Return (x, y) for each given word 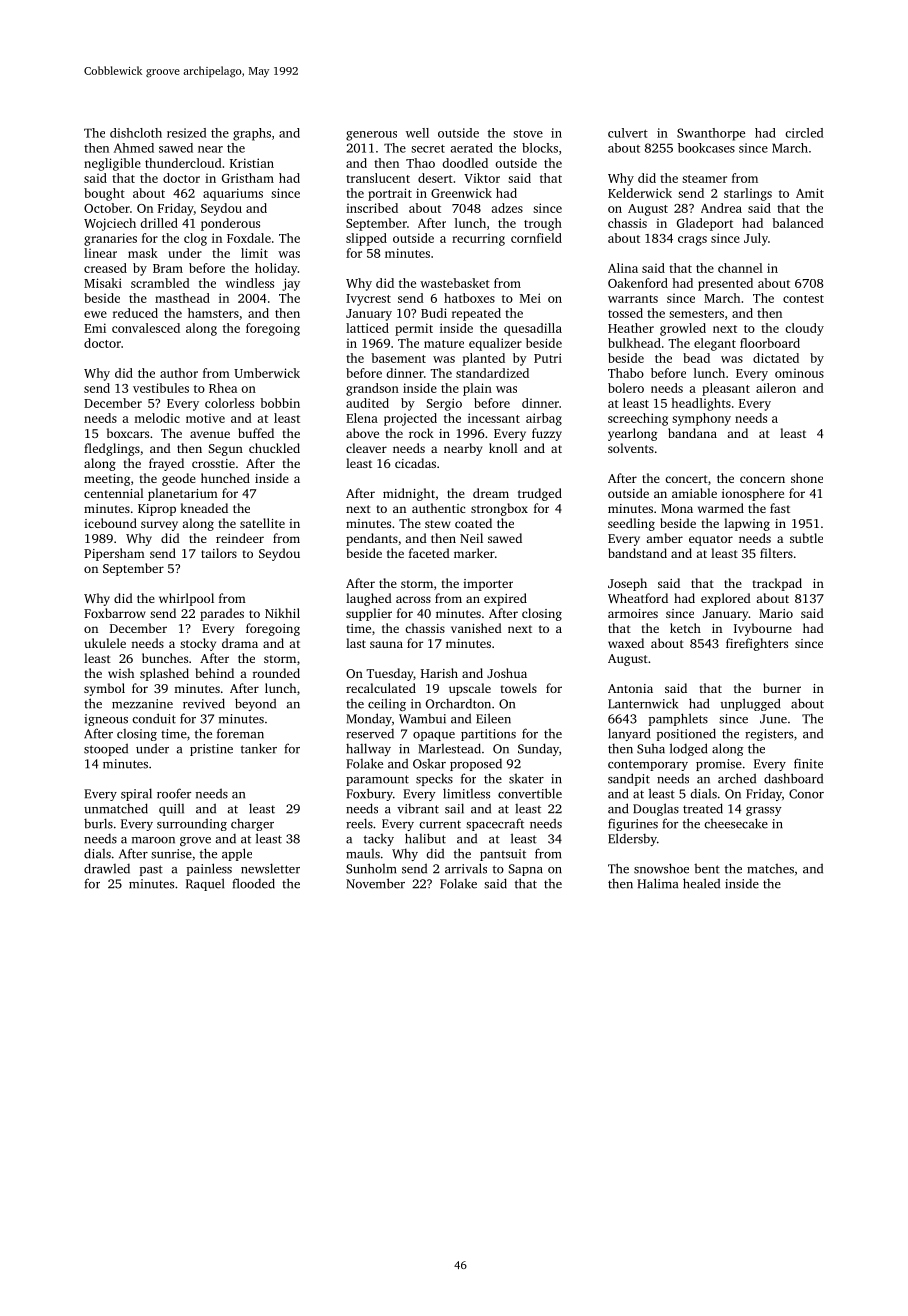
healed (701, 883)
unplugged (750, 704)
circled (804, 133)
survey (159, 526)
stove (528, 134)
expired (505, 599)
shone (807, 478)
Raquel (205, 884)
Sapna (526, 870)
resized (187, 133)
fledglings (112, 449)
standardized (492, 373)
